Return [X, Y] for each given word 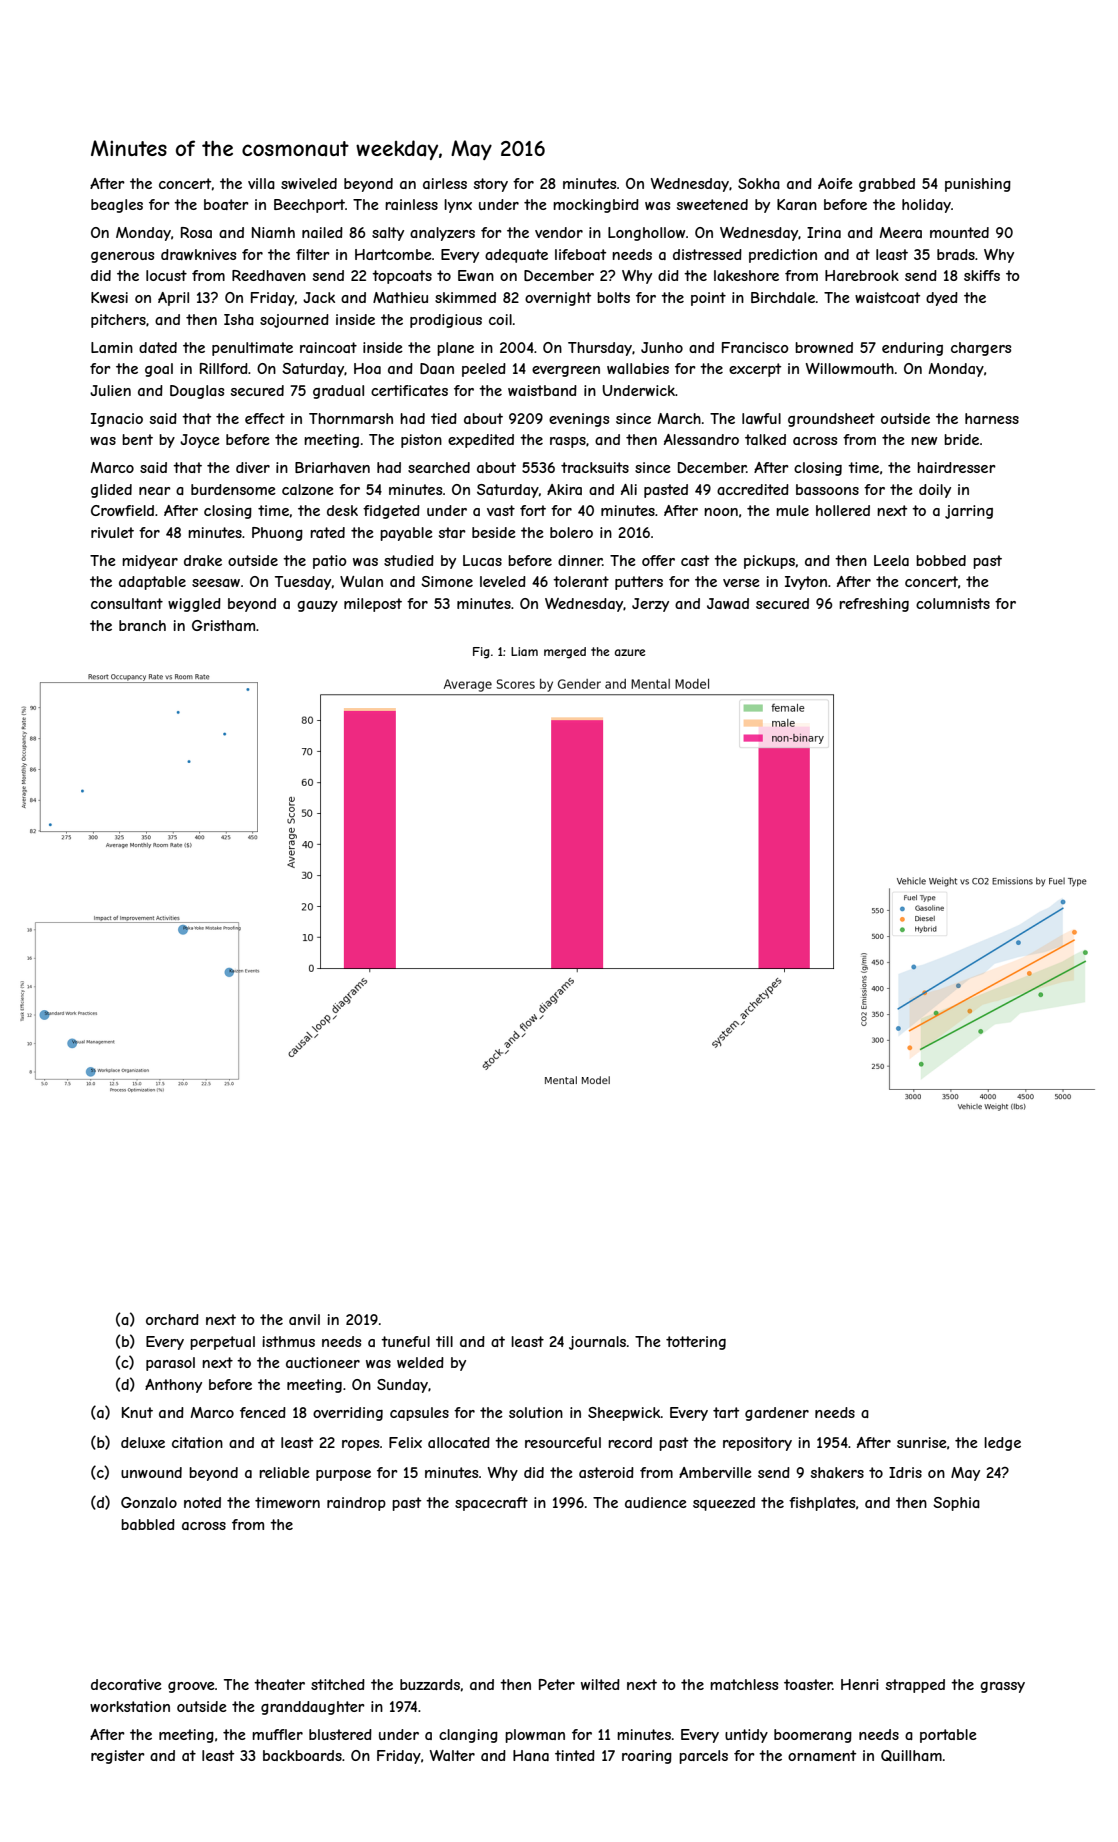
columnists [953, 603]
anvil [304, 1319]
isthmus [288, 1341]
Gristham [223, 625]
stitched [338, 1684]
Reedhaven [269, 275]
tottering [696, 1343]
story [491, 185]
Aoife [835, 183]
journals [597, 1343]
